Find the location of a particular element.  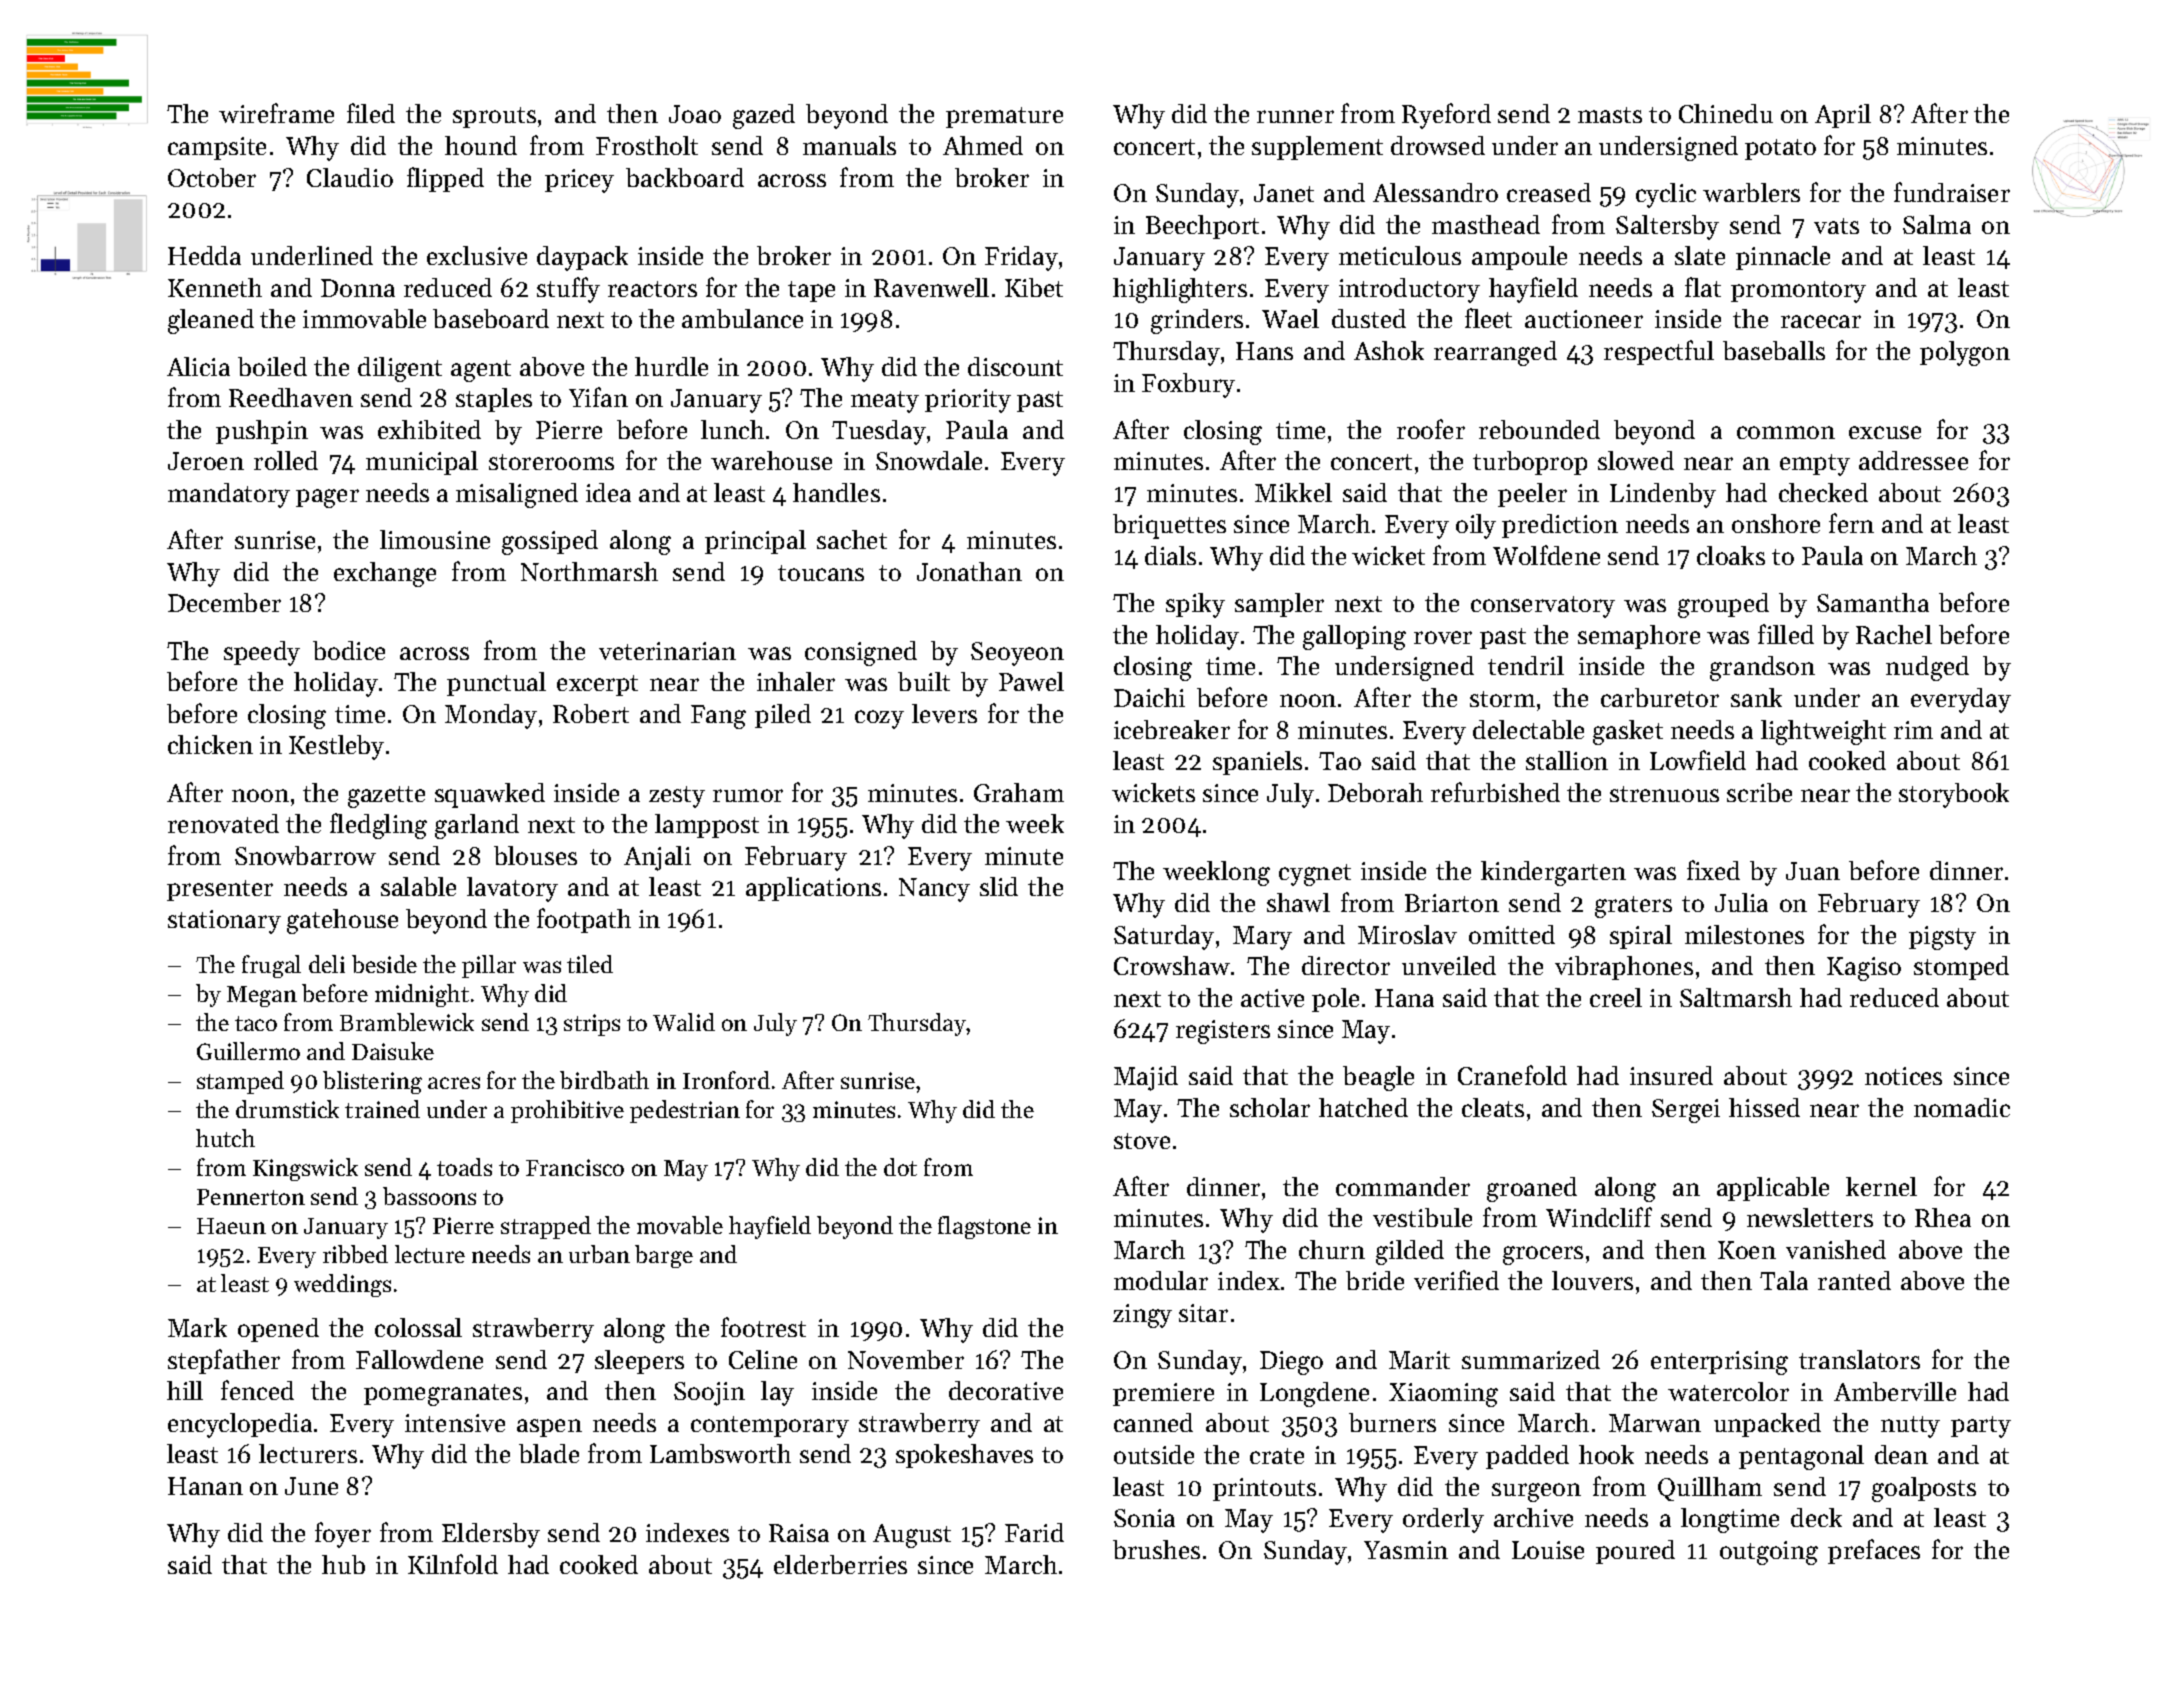

potato is located at coordinates (1780, 149).
